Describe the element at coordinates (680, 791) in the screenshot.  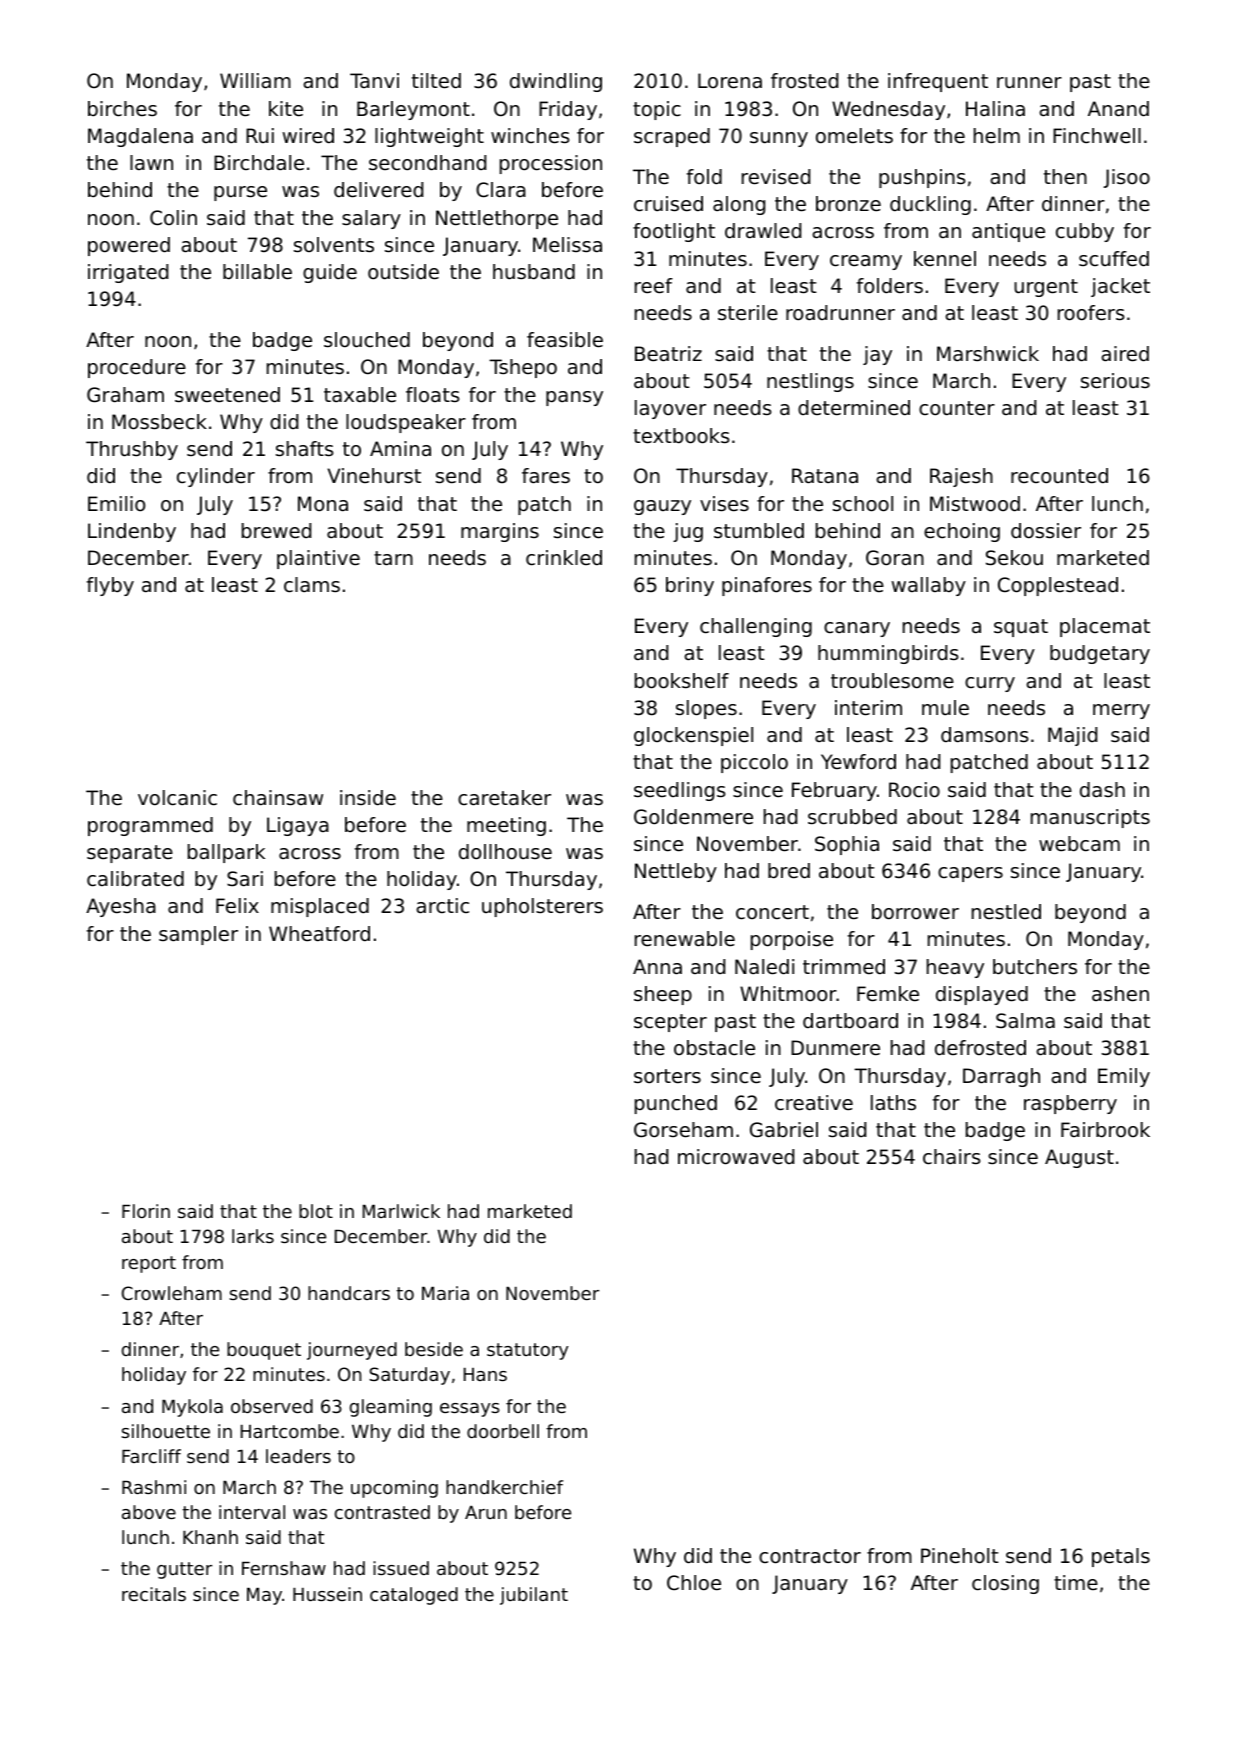
I see `seedlings` at that location.
